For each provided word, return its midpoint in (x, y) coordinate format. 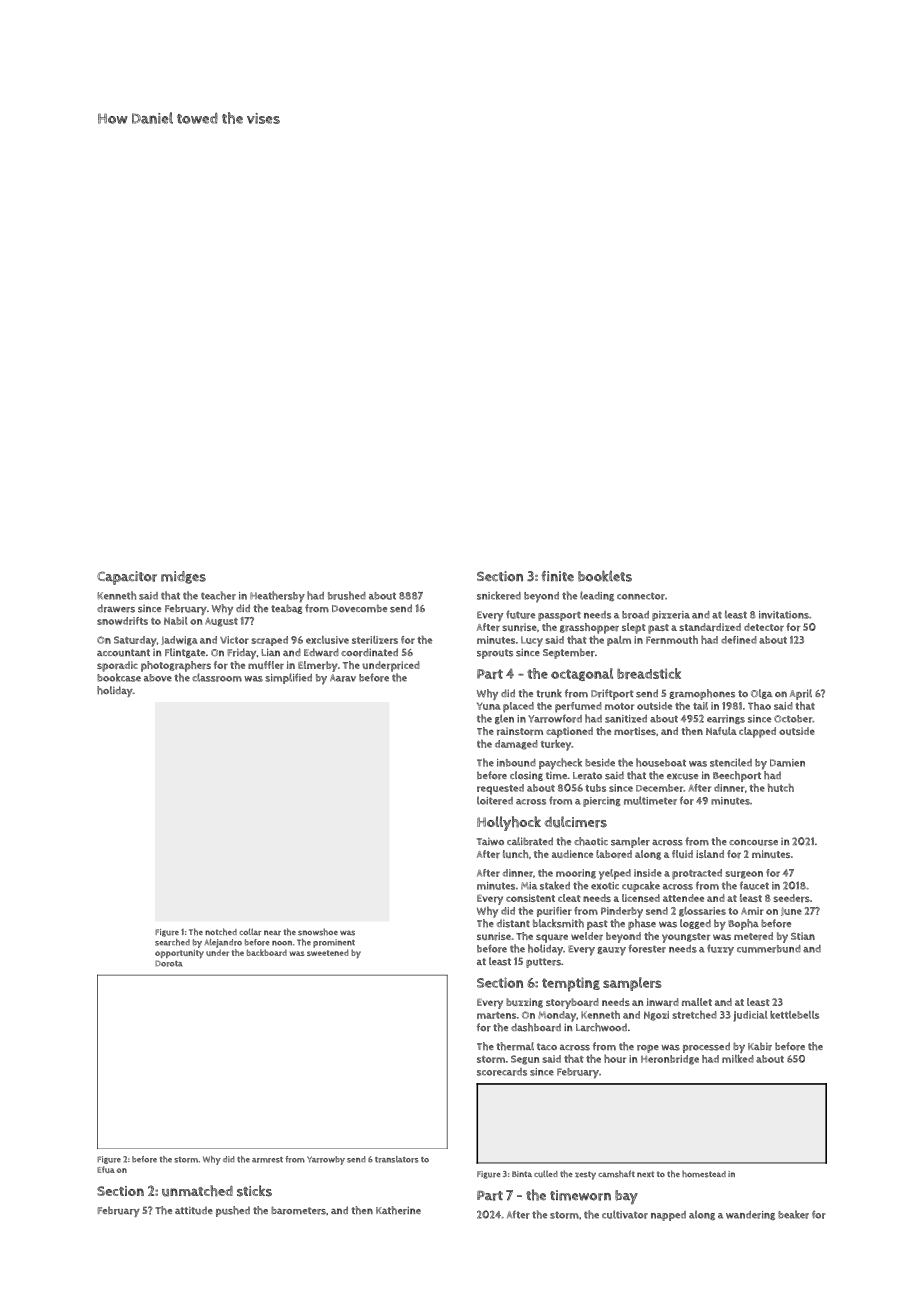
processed (706, 1047)
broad (635, 615)
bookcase (119, 677)
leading (597, 596)
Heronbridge (670, 1060)
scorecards (502, 1072)
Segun (525, 1060)
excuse (682, 776)
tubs (595, 788)
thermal (515, 1046)
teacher (218, 595)
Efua (106, 1169)
